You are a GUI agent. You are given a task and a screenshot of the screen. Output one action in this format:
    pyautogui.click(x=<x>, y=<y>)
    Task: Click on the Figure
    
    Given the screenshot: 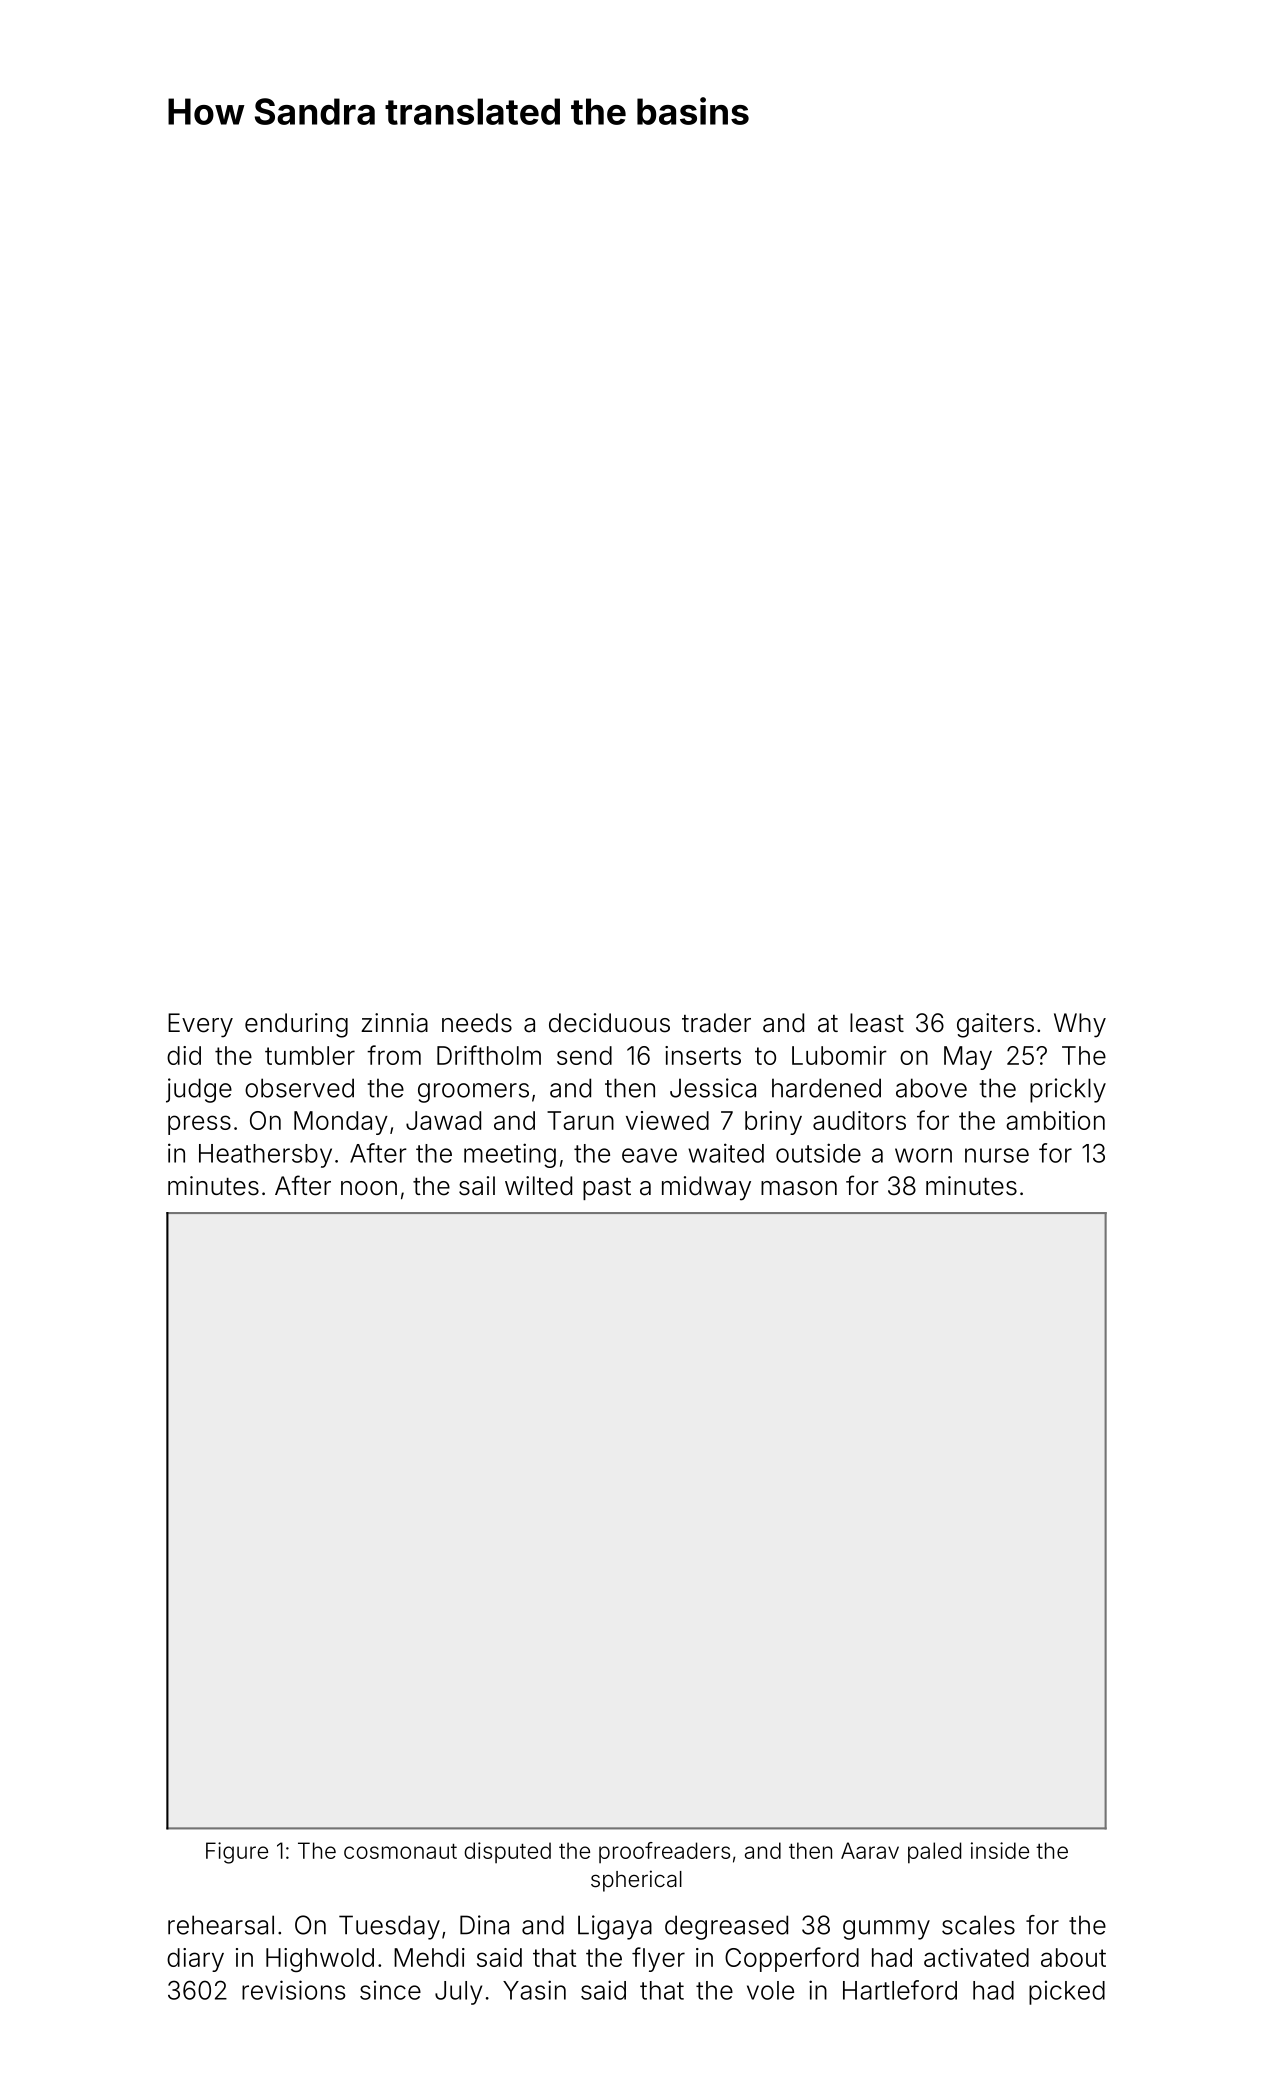 What is the action you would take?
    pyautogui.click(x=237, y=1853)
